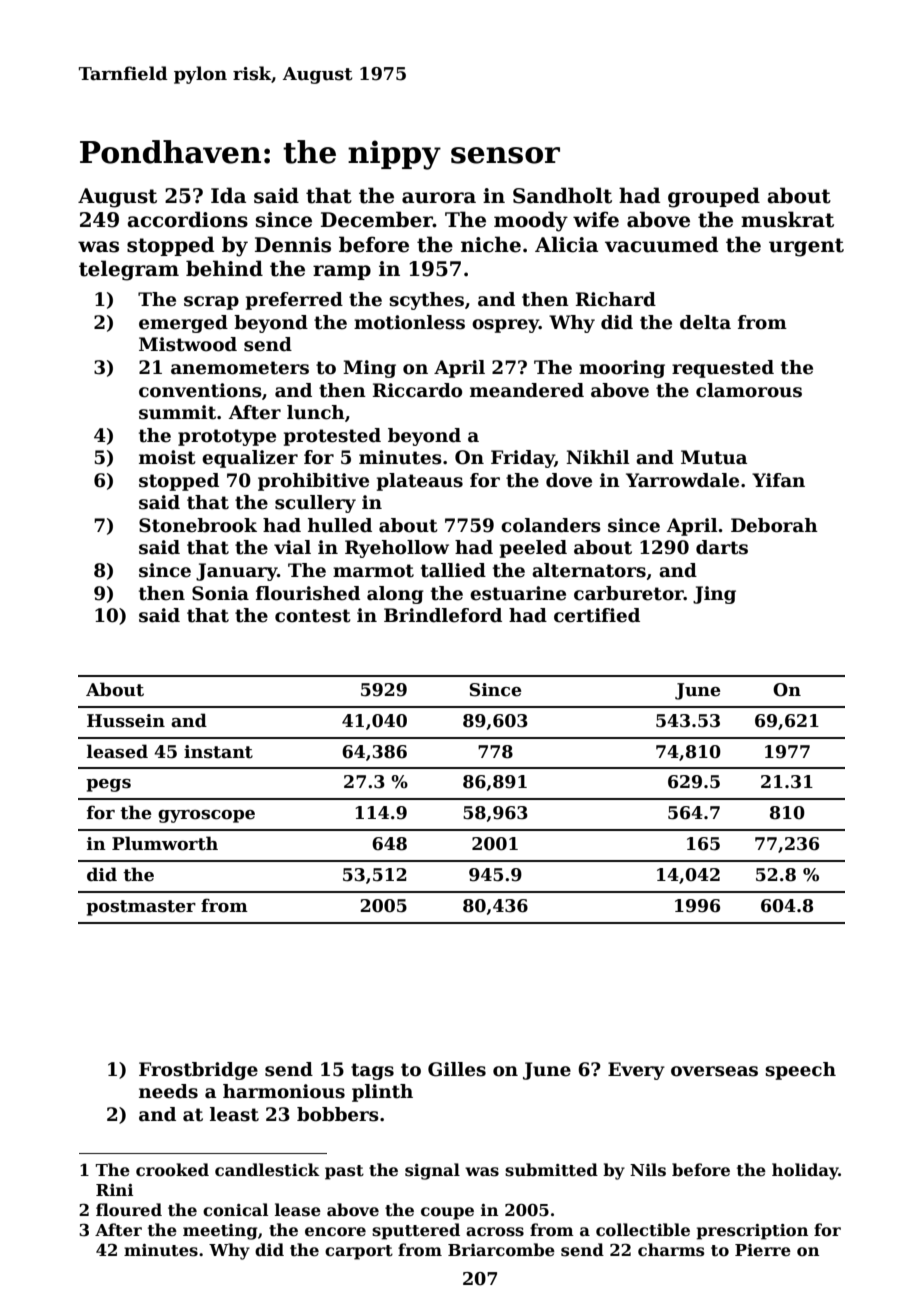  I want to click on certified, so click(597, 615).
